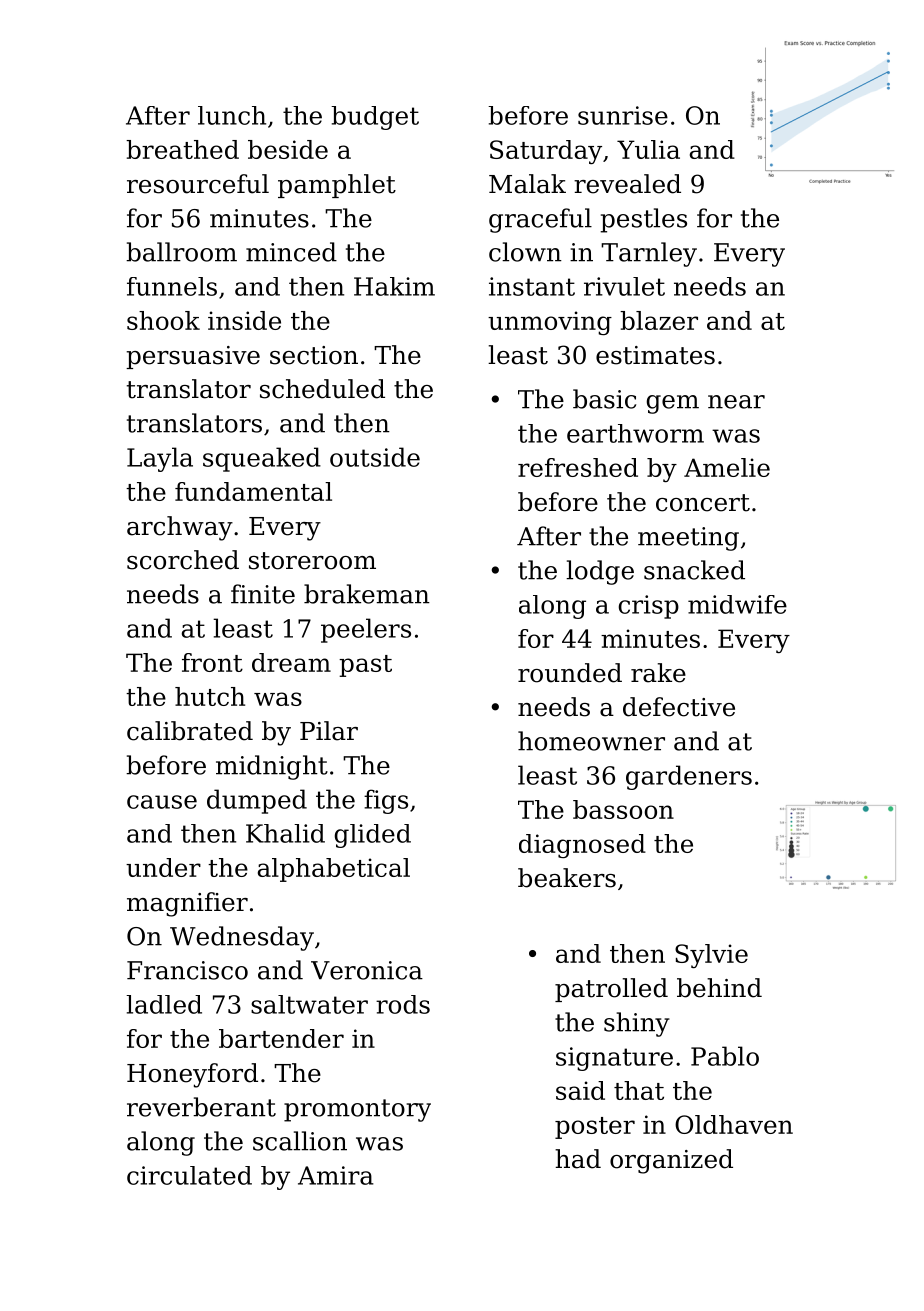 Image resolution: width=924 pixels, height=1311 pixels. I want to click on lodge, so click(600, 572).
